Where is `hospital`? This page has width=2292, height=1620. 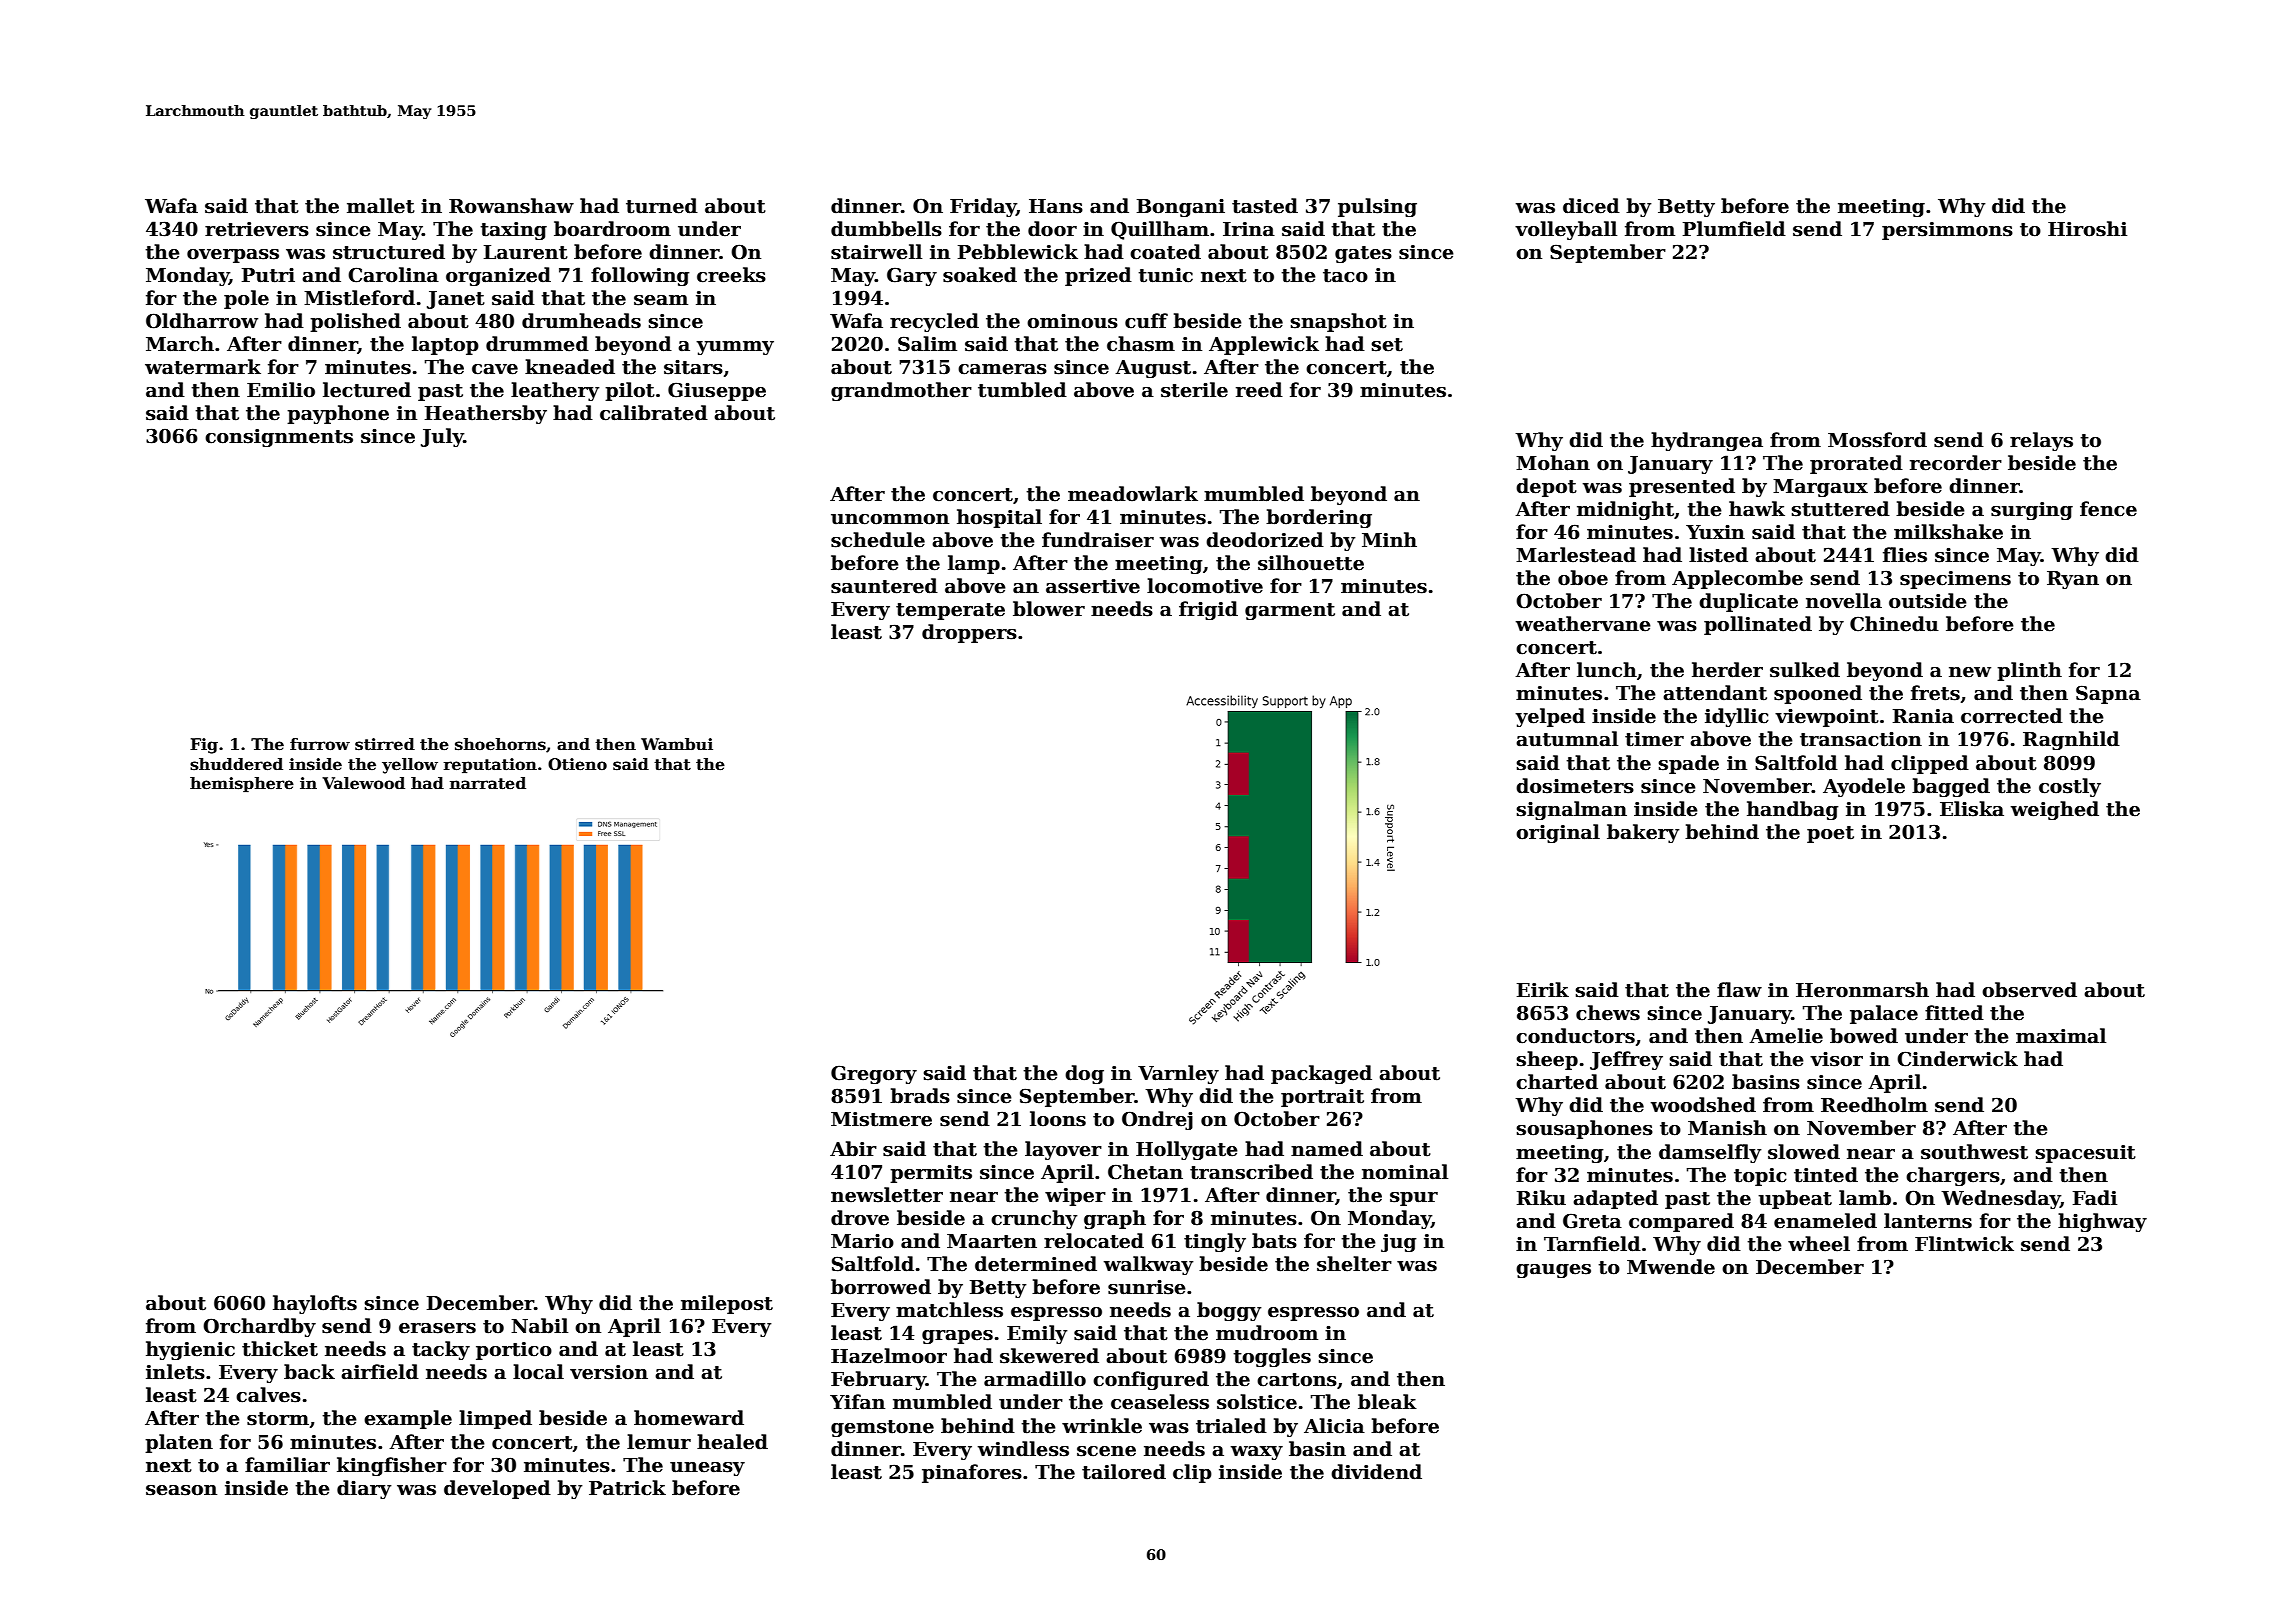 hospital is located at coordinates (999, 518).
